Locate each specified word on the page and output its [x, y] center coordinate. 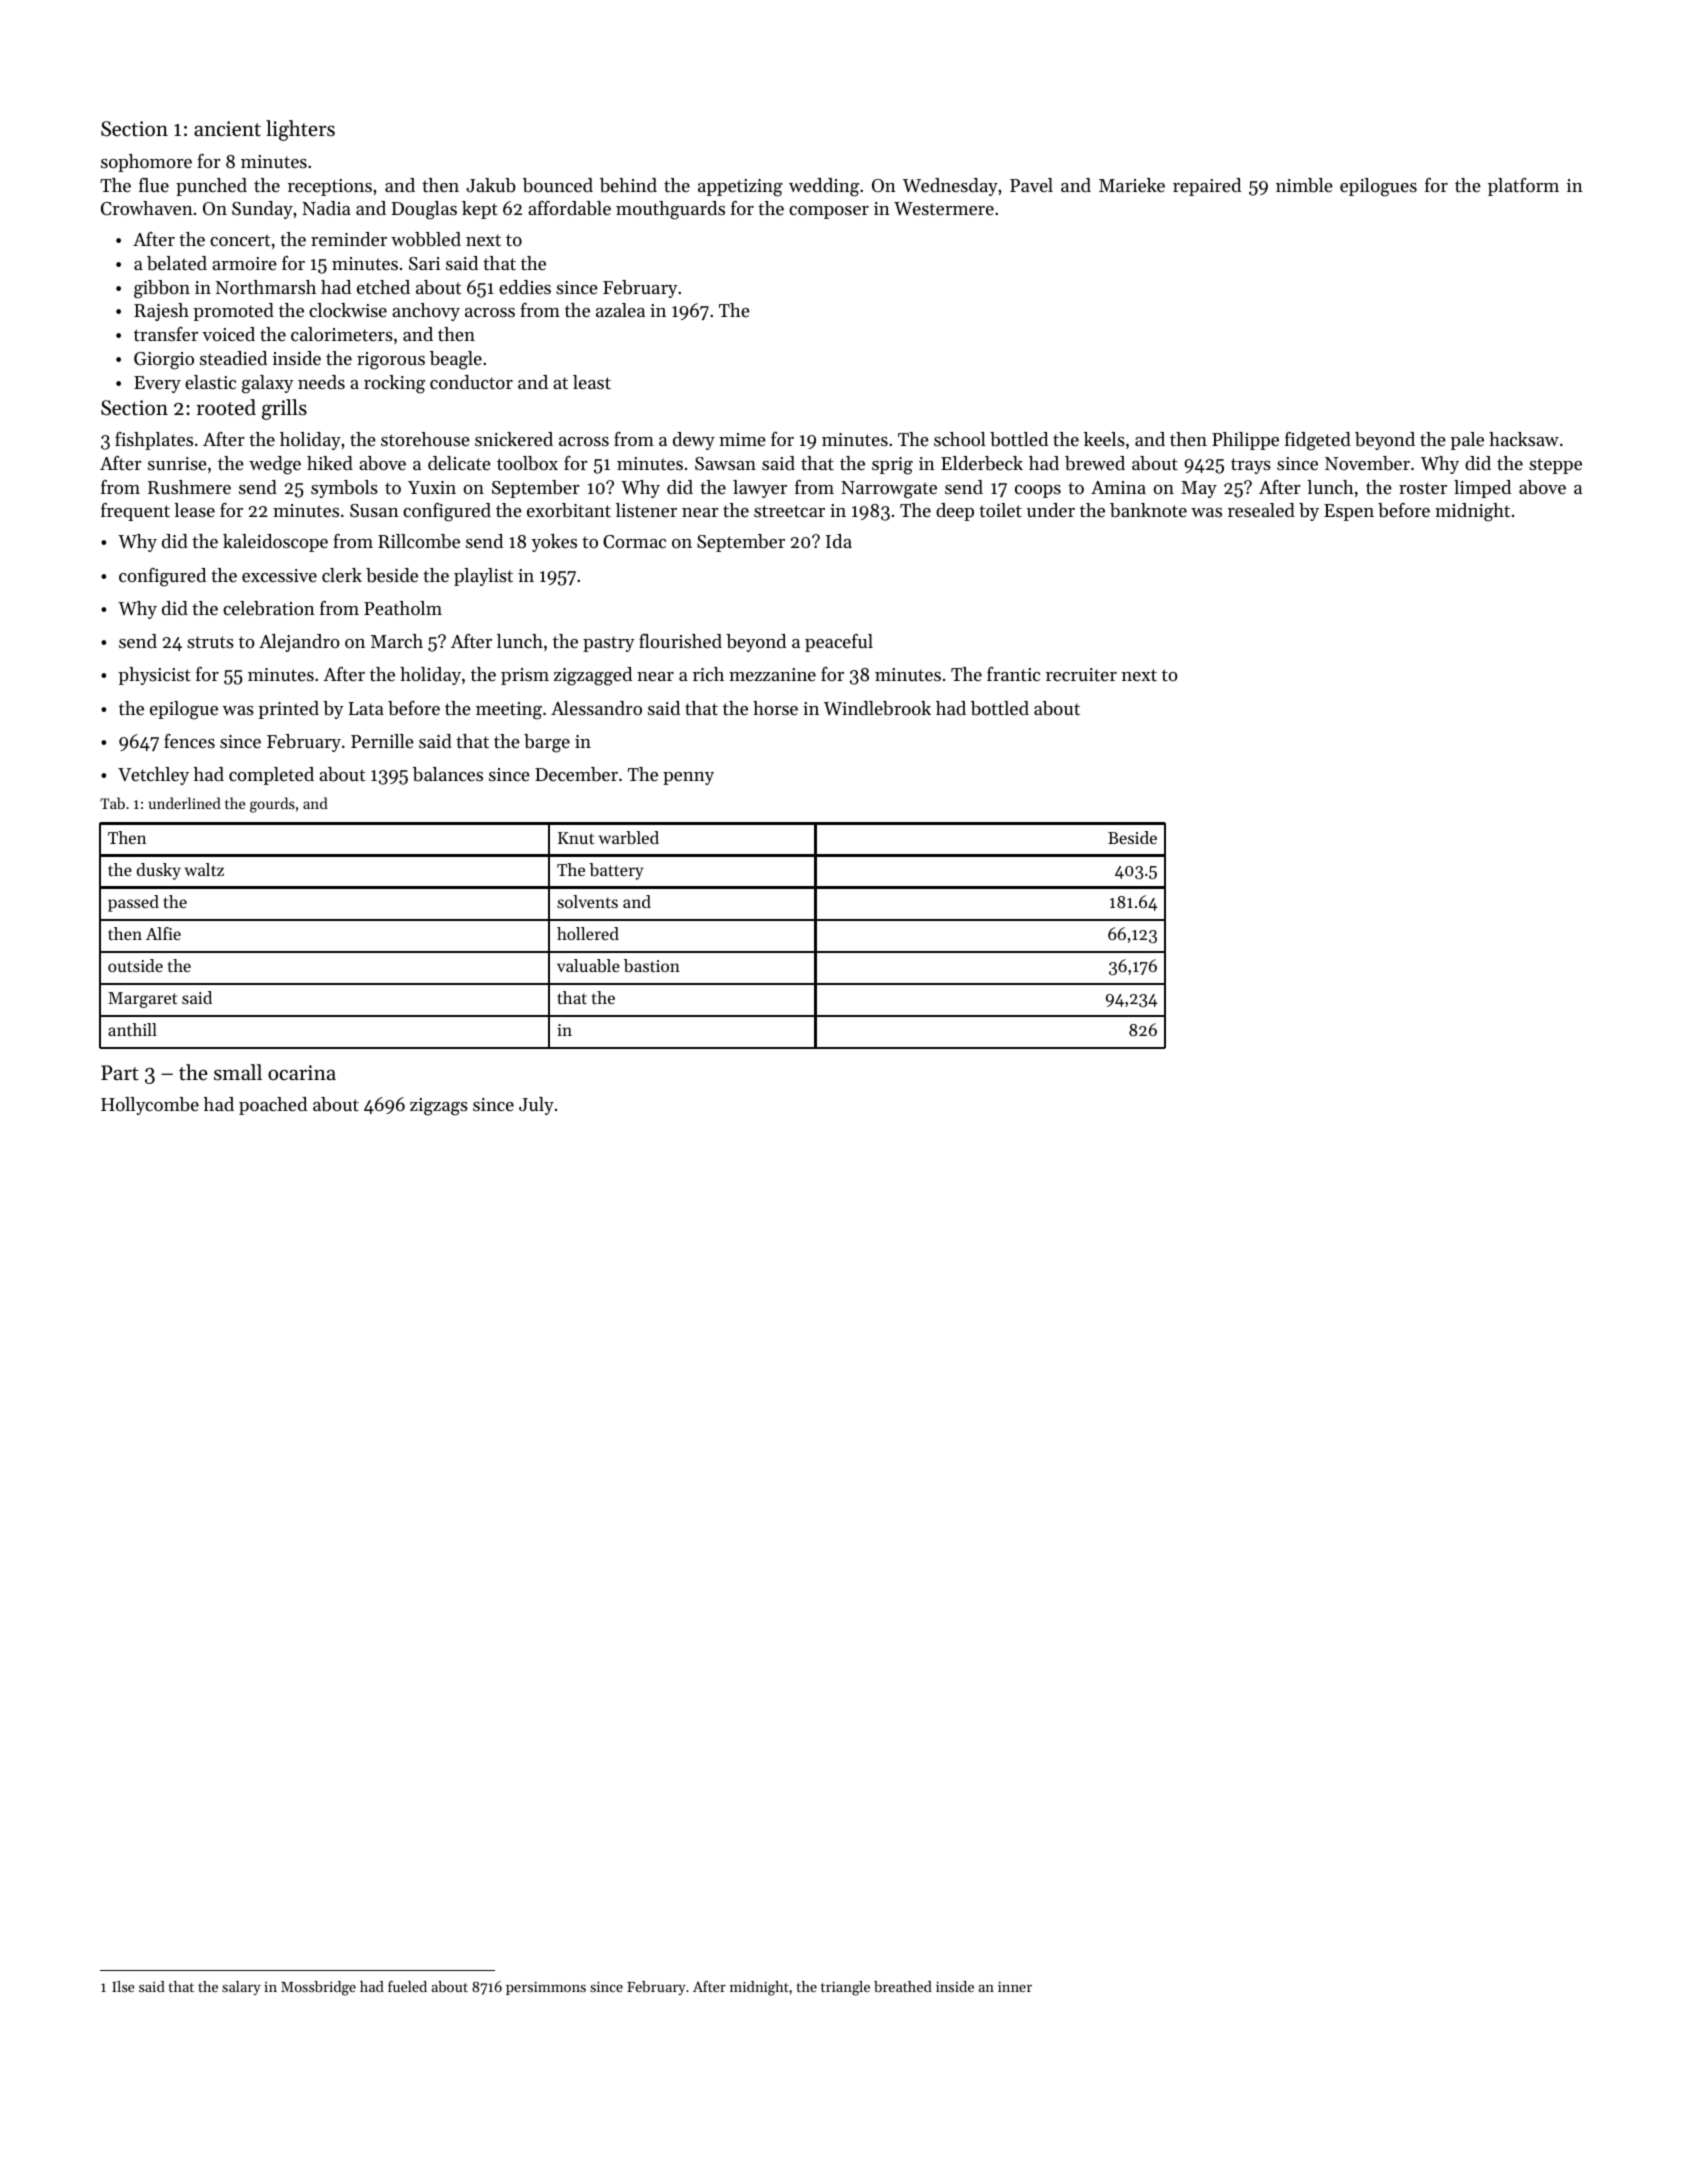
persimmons [546, 1988]
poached [273, 1106]
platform [1523, 187]
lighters [300, 130]
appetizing [740, 188]
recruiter [1081, 674]
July [536, 1106]
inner [1015, 1986]
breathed [903, 1986]
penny [688, 778]
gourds [272, 805]
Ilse [123, 1986]
